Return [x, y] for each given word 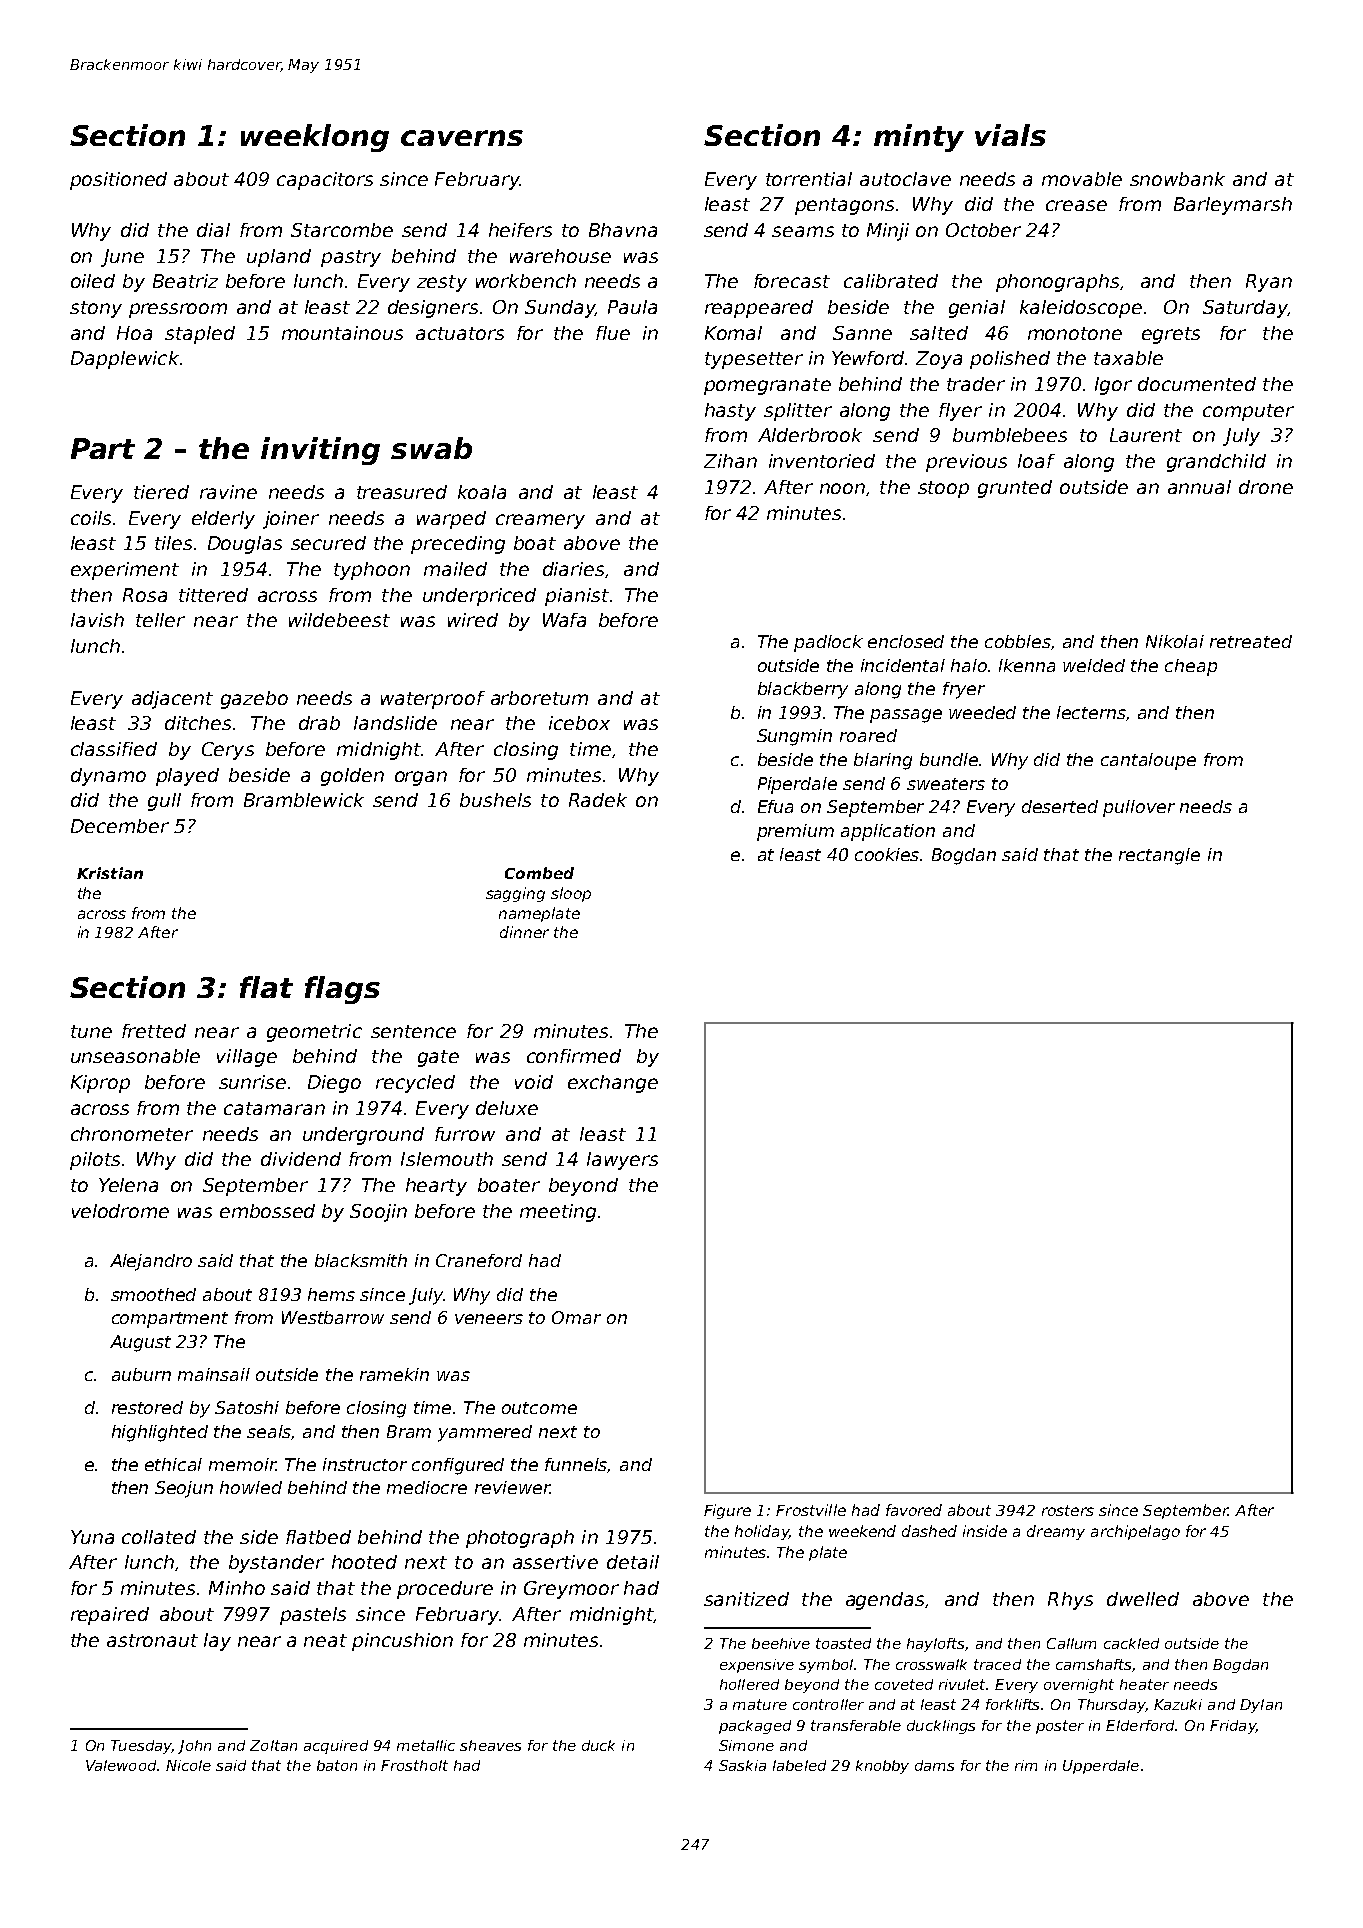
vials [1010, 135]
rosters [1068, 1510]
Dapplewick [125, 360]
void [534, 1082]
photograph [520, 1539]
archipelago [1135, 1532]
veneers [489, 1319]
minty [919, 138]
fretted [154, 1031]
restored [147, 1407]
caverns [462, 138]
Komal [733, 333]
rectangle [1159, 856]
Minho [237, 1588]
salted [939, 333]
